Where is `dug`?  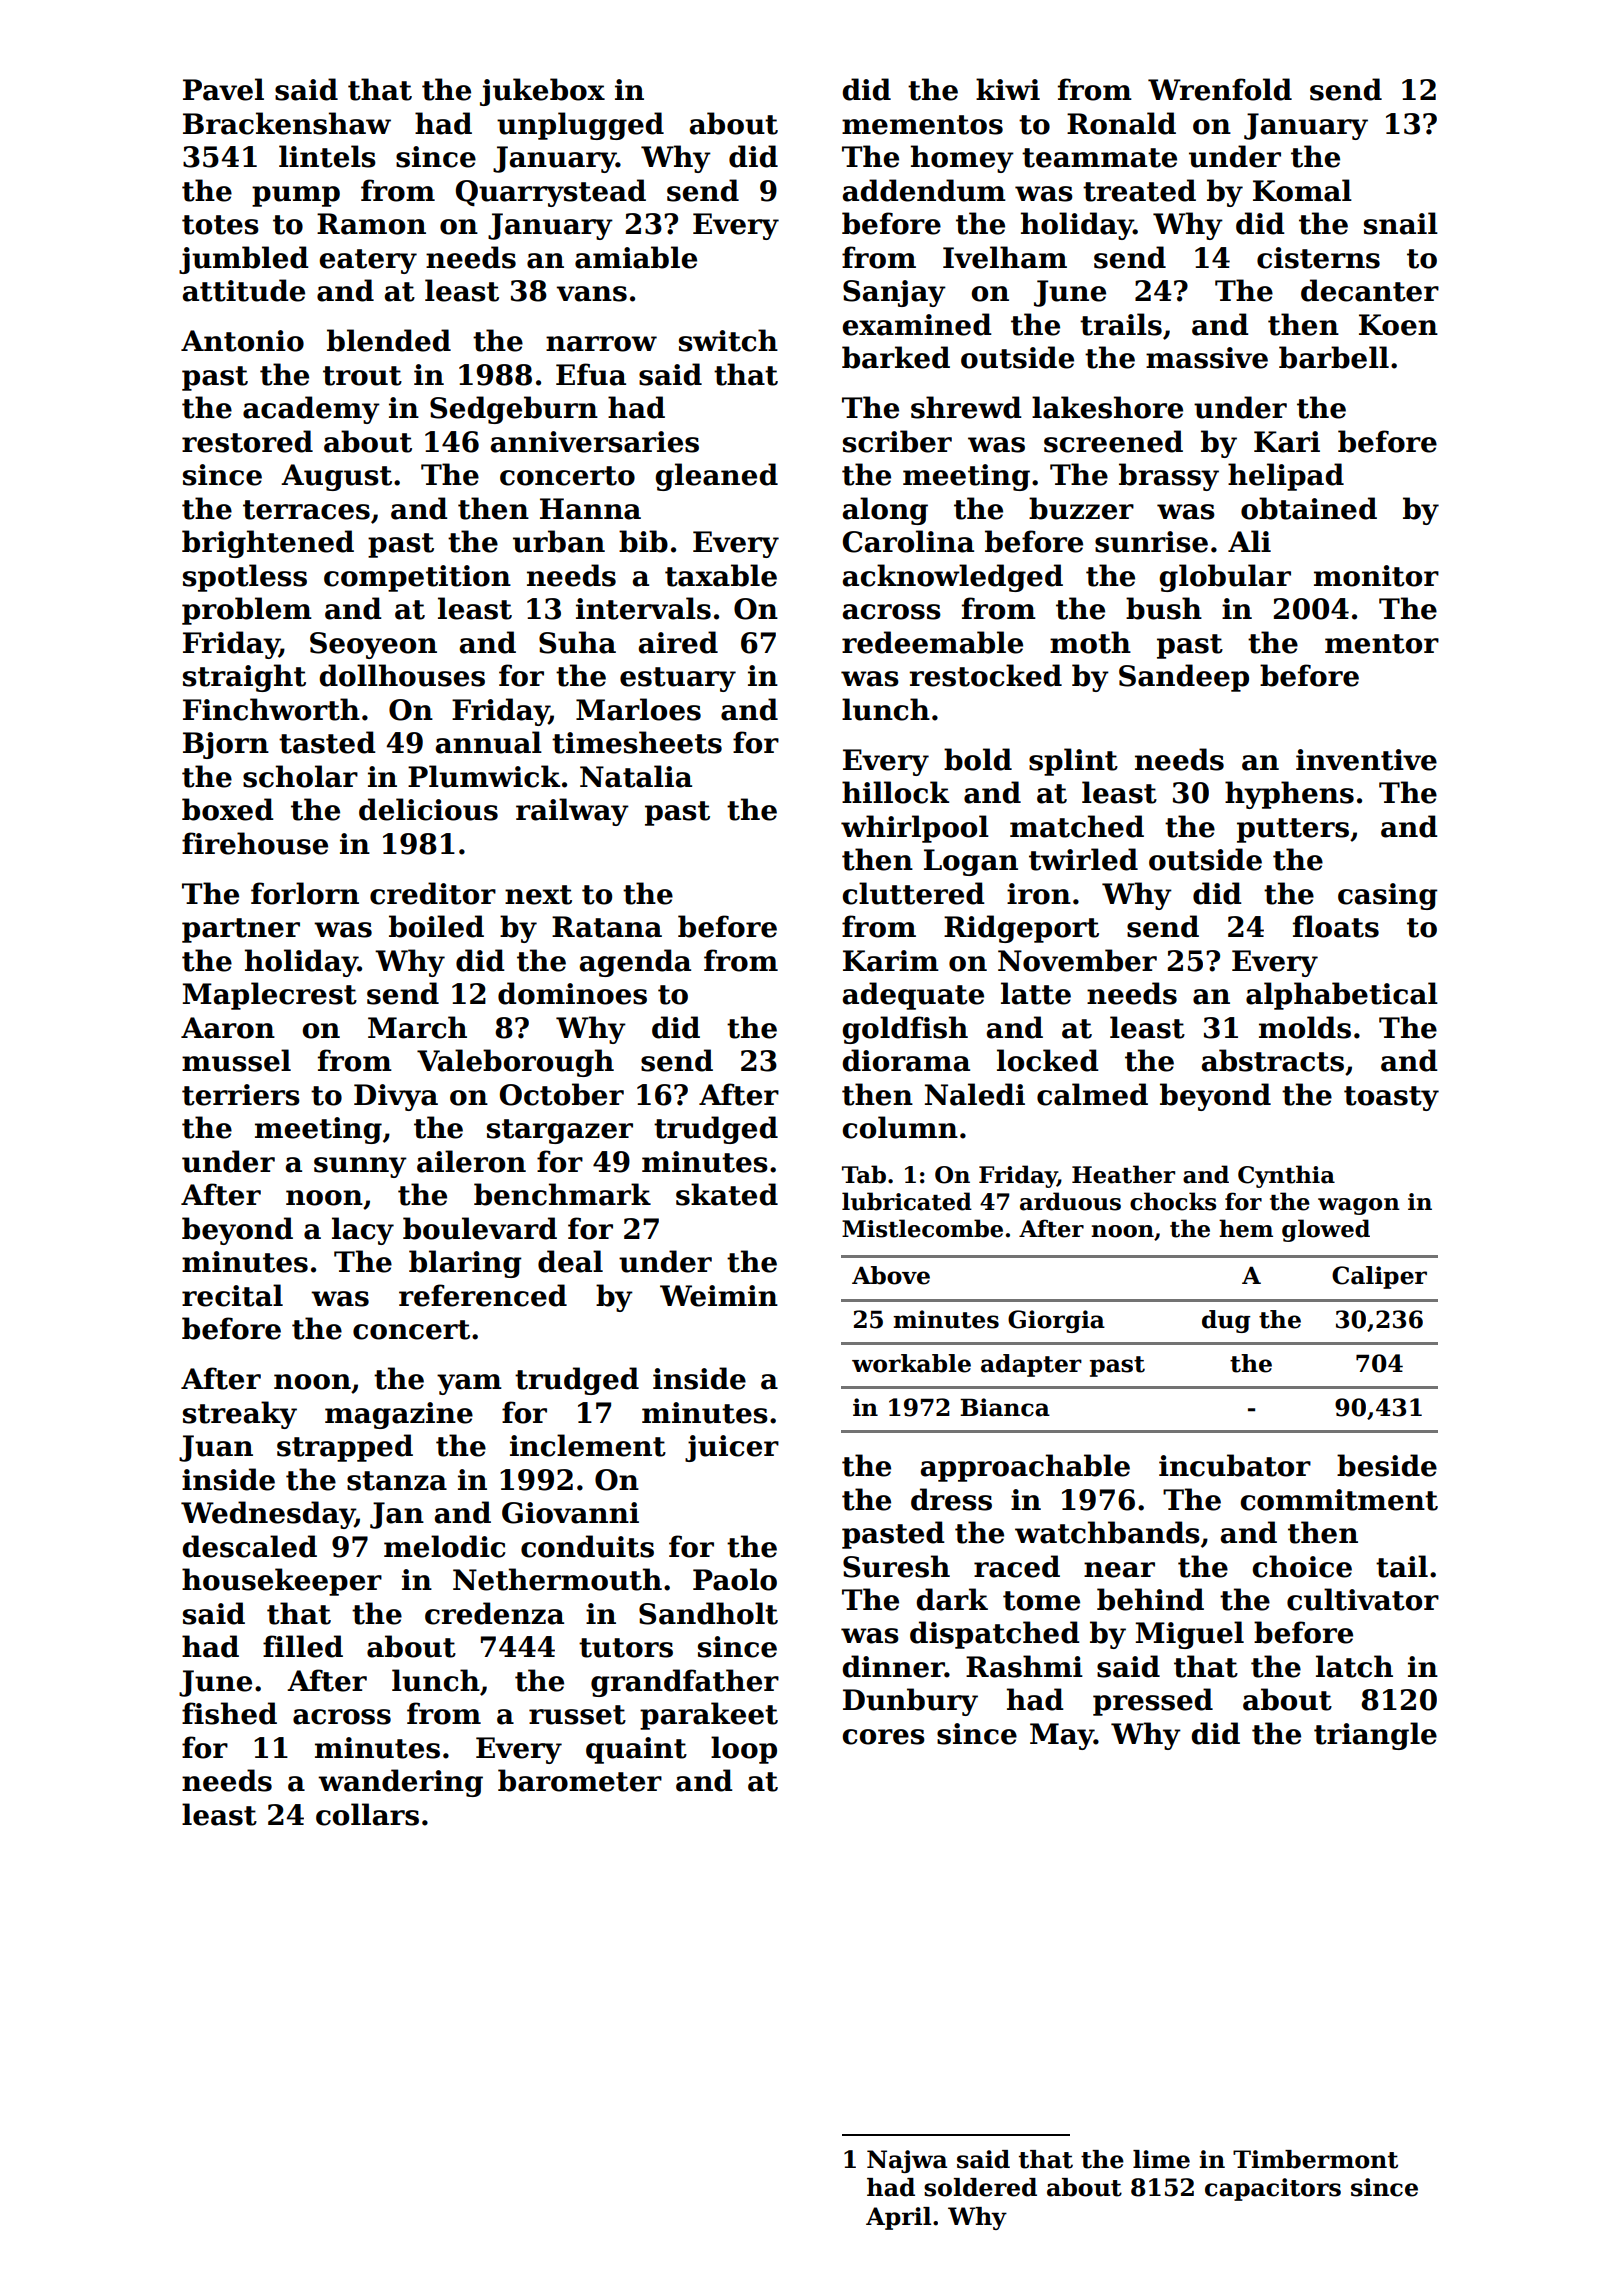
dug is located at coordinates (1226, 1321).
